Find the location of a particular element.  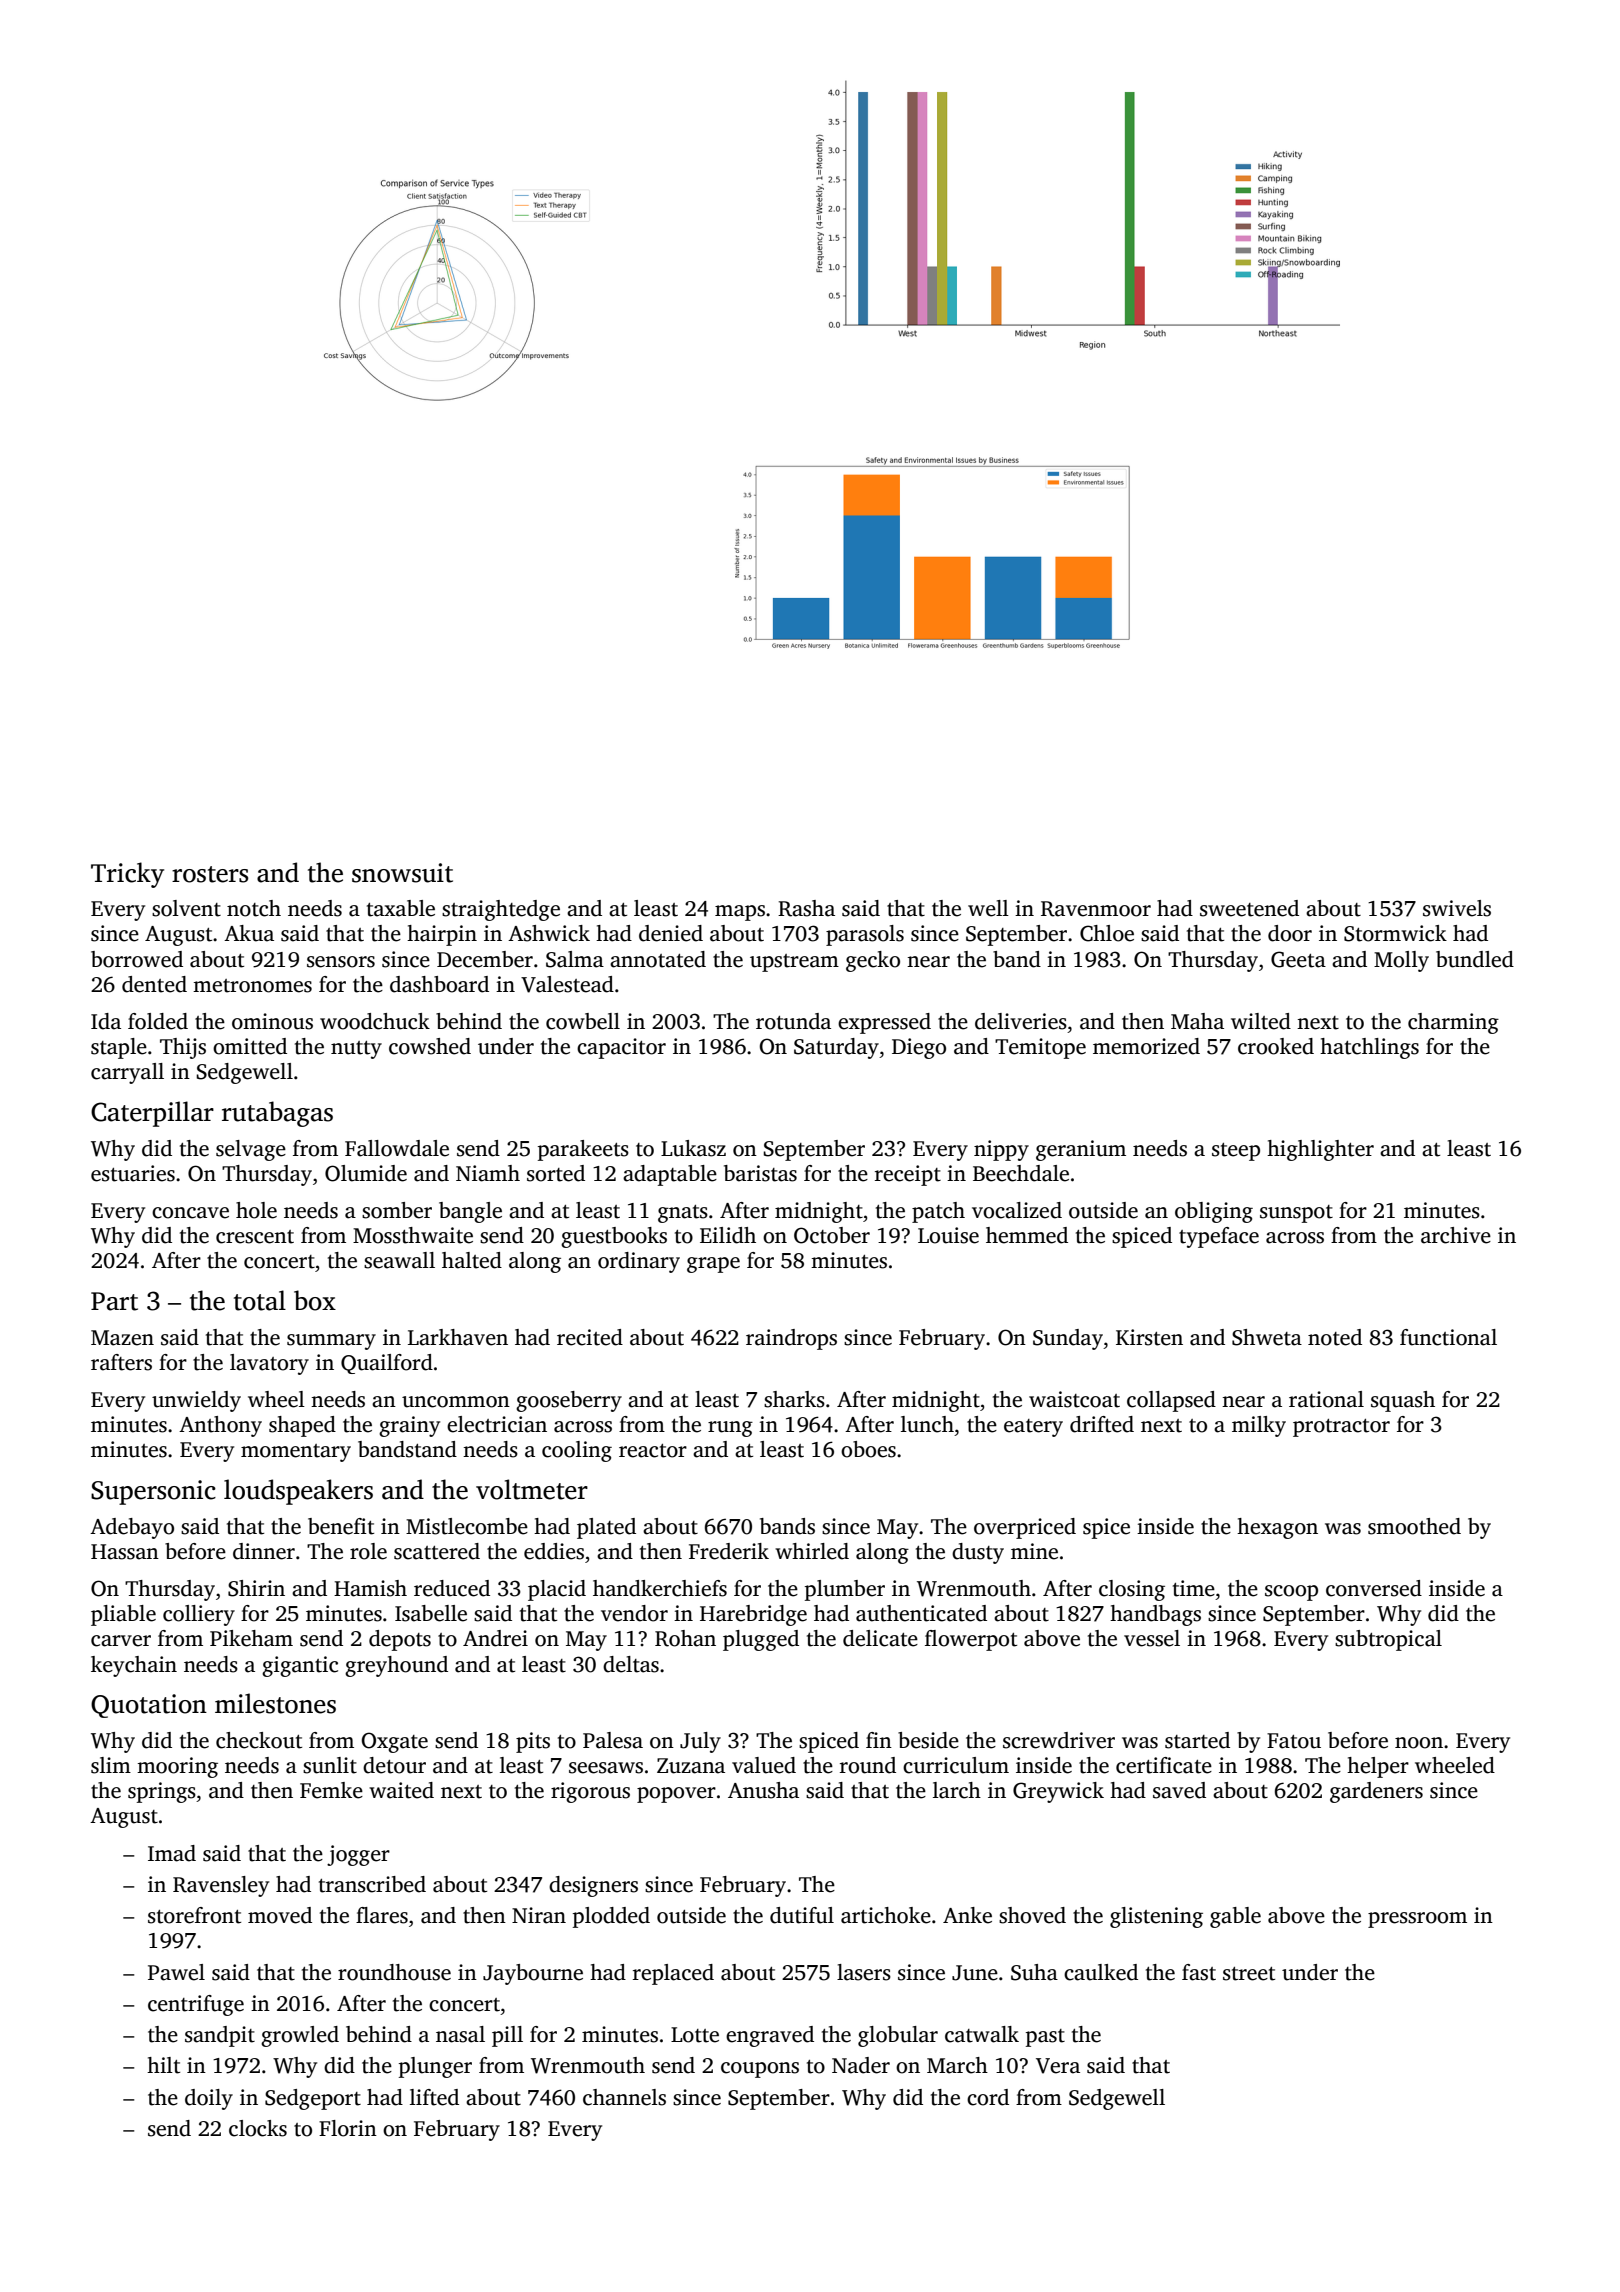

Vera is located at coordinates (1058, 2066).
